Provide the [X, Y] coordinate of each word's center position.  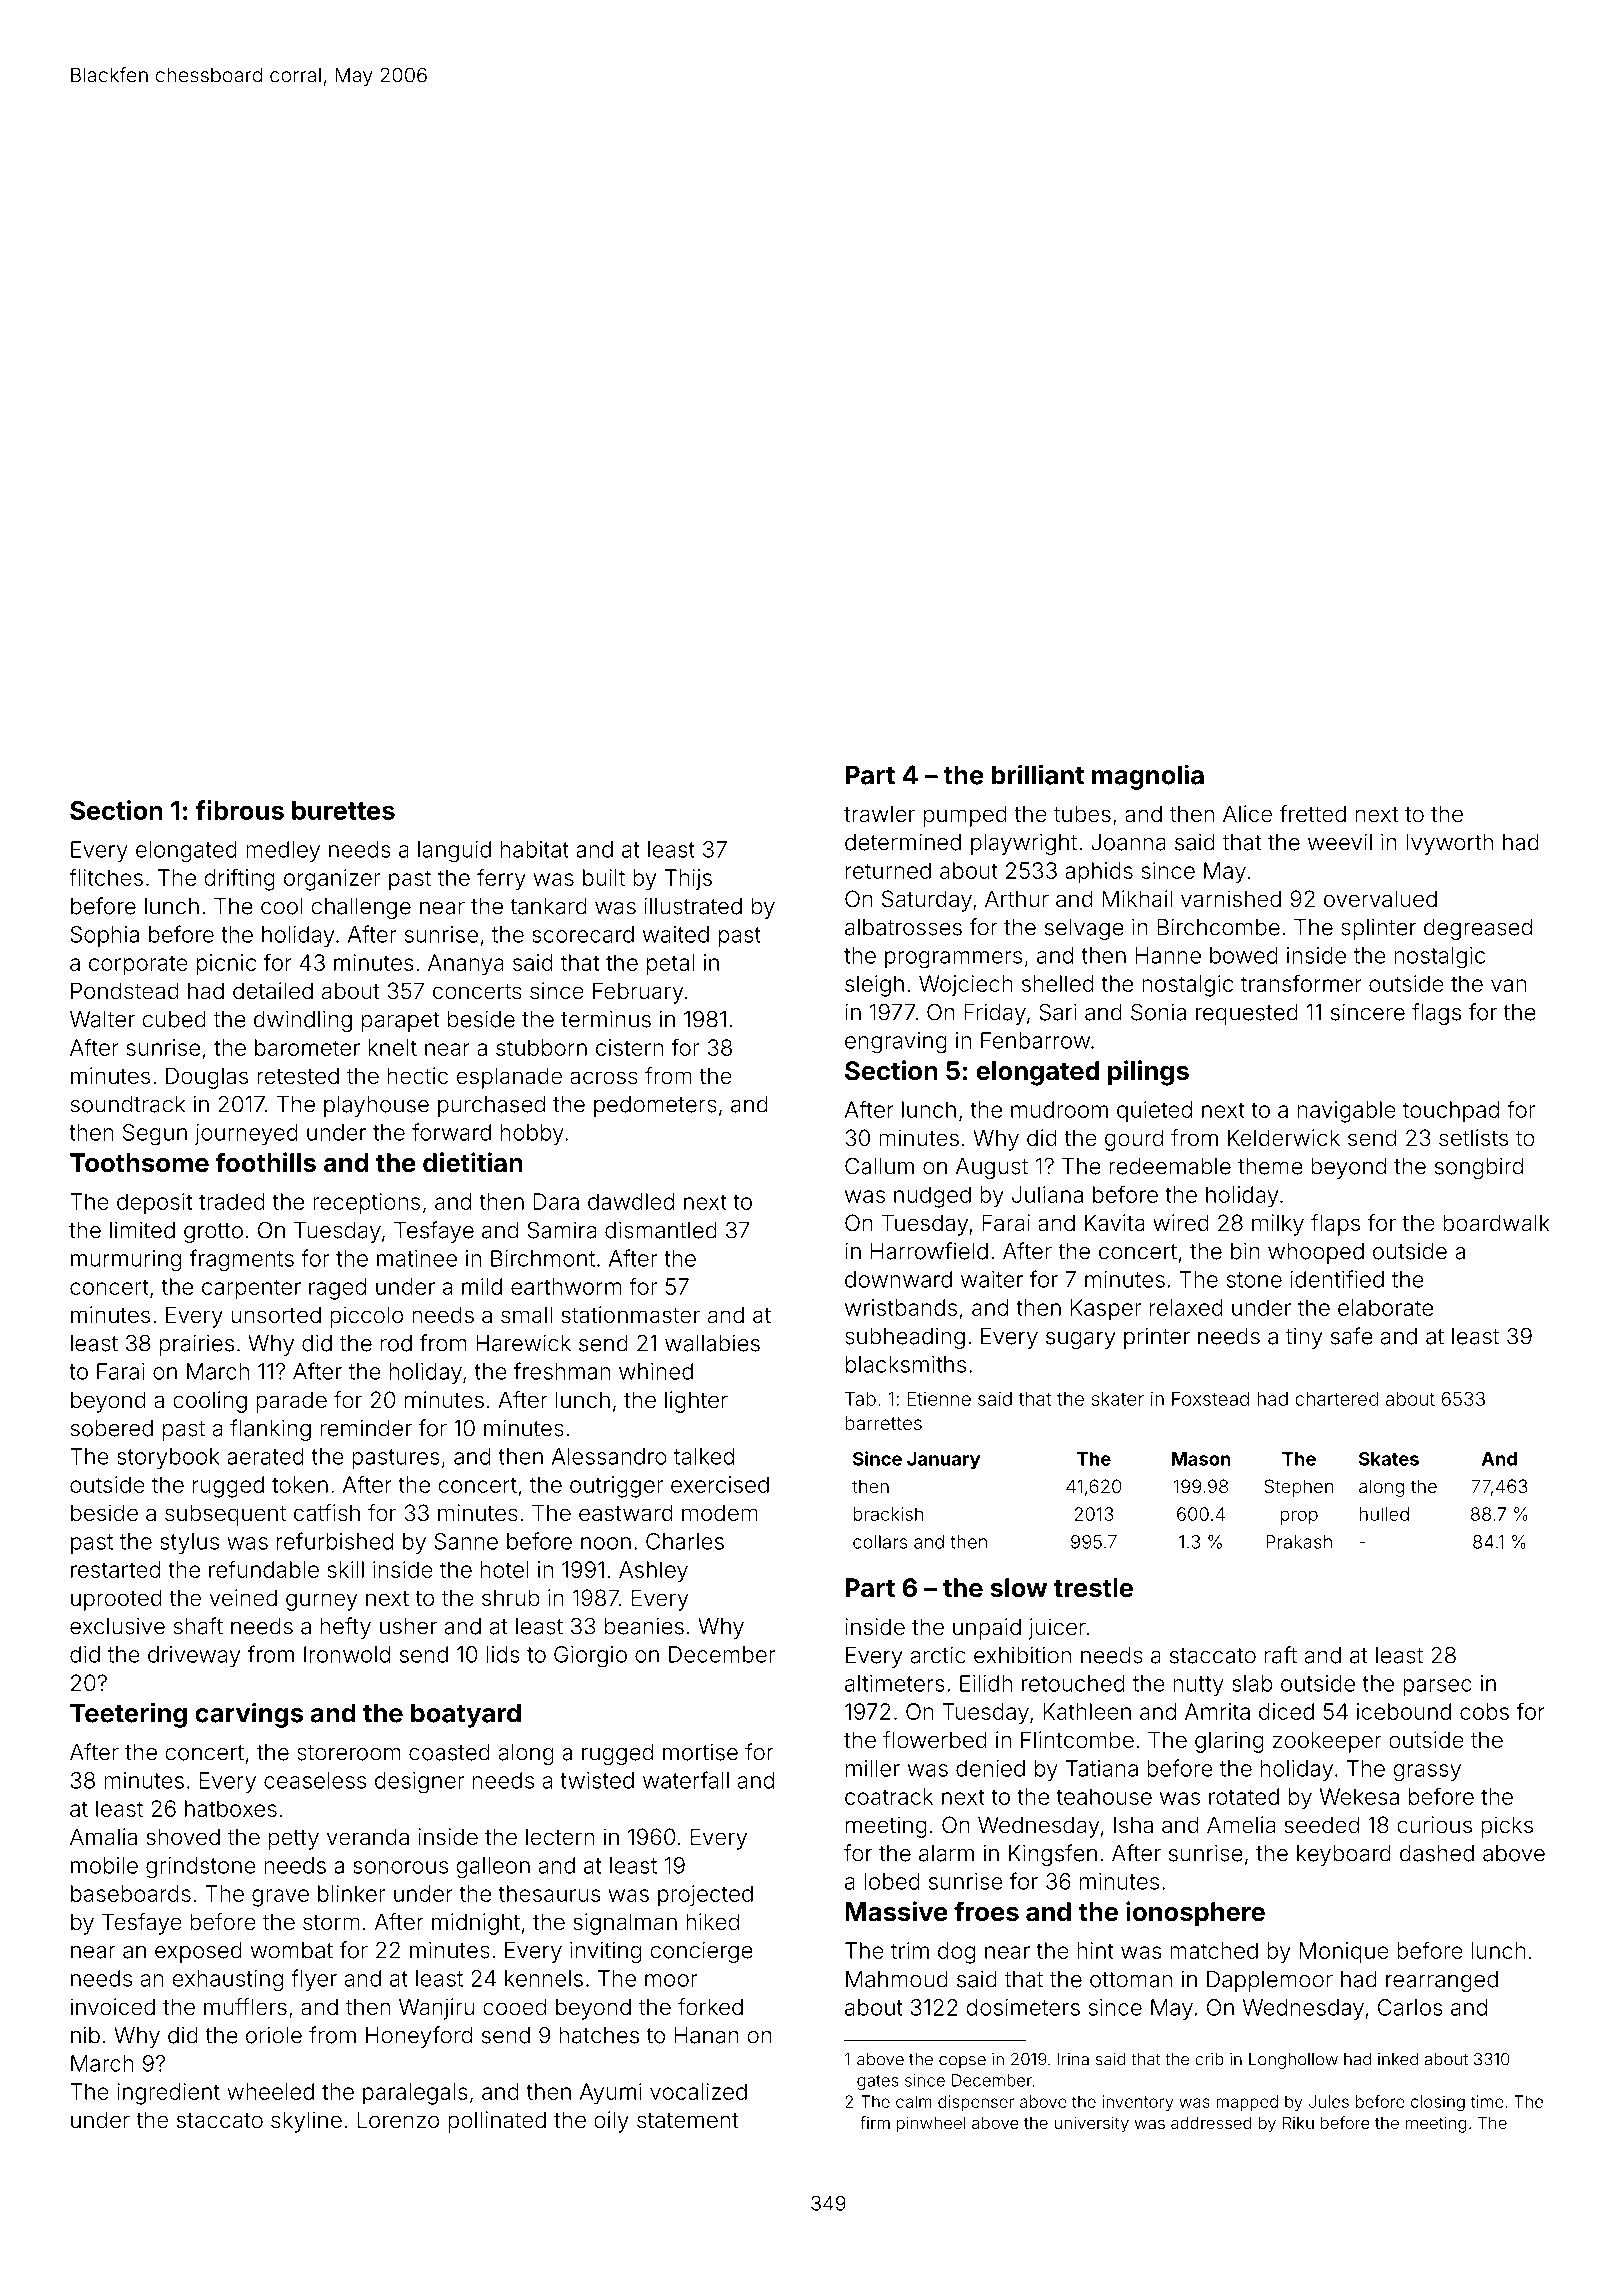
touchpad [1451, 1112]
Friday [995, 1014]
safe [1352, 1336]
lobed [892, 1881]
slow [1018, 1588]
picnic [226, 965]
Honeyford [419, 2037]
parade [291, 1402]
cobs [1484, 1711]
